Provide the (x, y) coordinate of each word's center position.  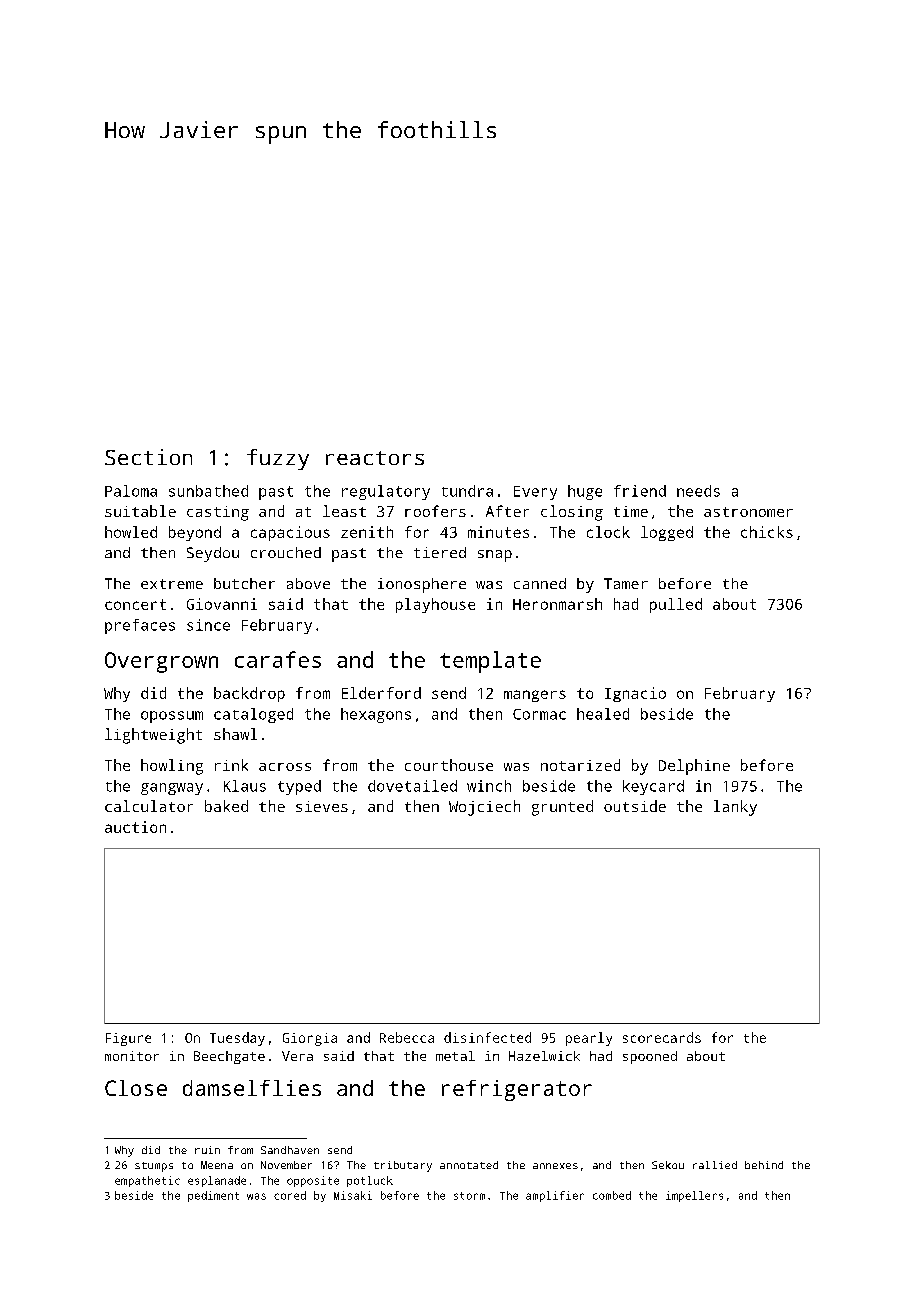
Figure (128, 1039)
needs (698, 491)
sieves (322, 806)
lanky (735, 808)
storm (469, 1196)
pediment (213, 1196)
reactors (375, 458)
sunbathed (208, 491)
